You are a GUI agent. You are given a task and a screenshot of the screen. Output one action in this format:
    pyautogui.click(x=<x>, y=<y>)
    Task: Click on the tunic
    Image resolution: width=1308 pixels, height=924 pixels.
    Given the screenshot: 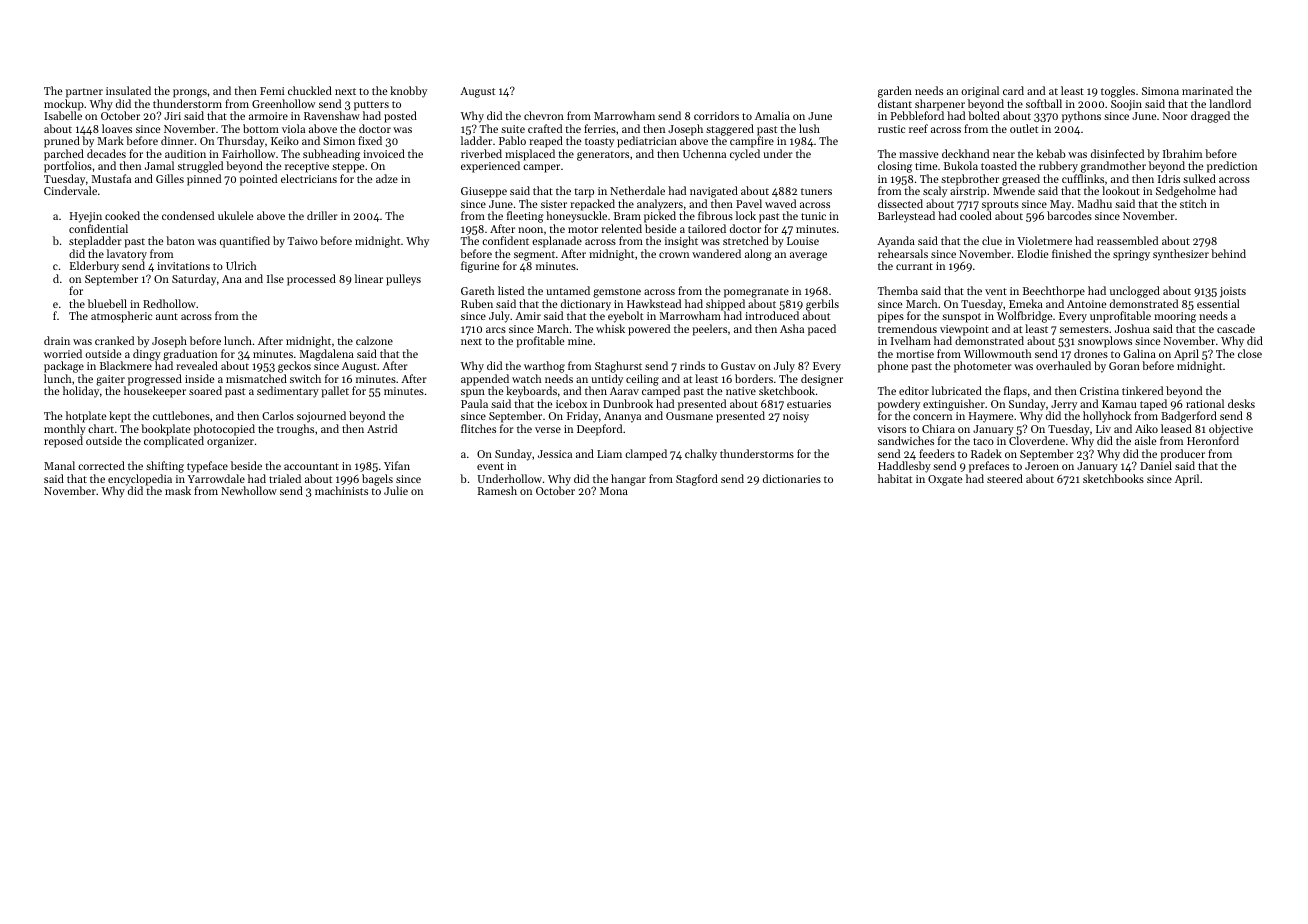 What is the action you would take?
    pyautogui.click(x=813, y=216)
